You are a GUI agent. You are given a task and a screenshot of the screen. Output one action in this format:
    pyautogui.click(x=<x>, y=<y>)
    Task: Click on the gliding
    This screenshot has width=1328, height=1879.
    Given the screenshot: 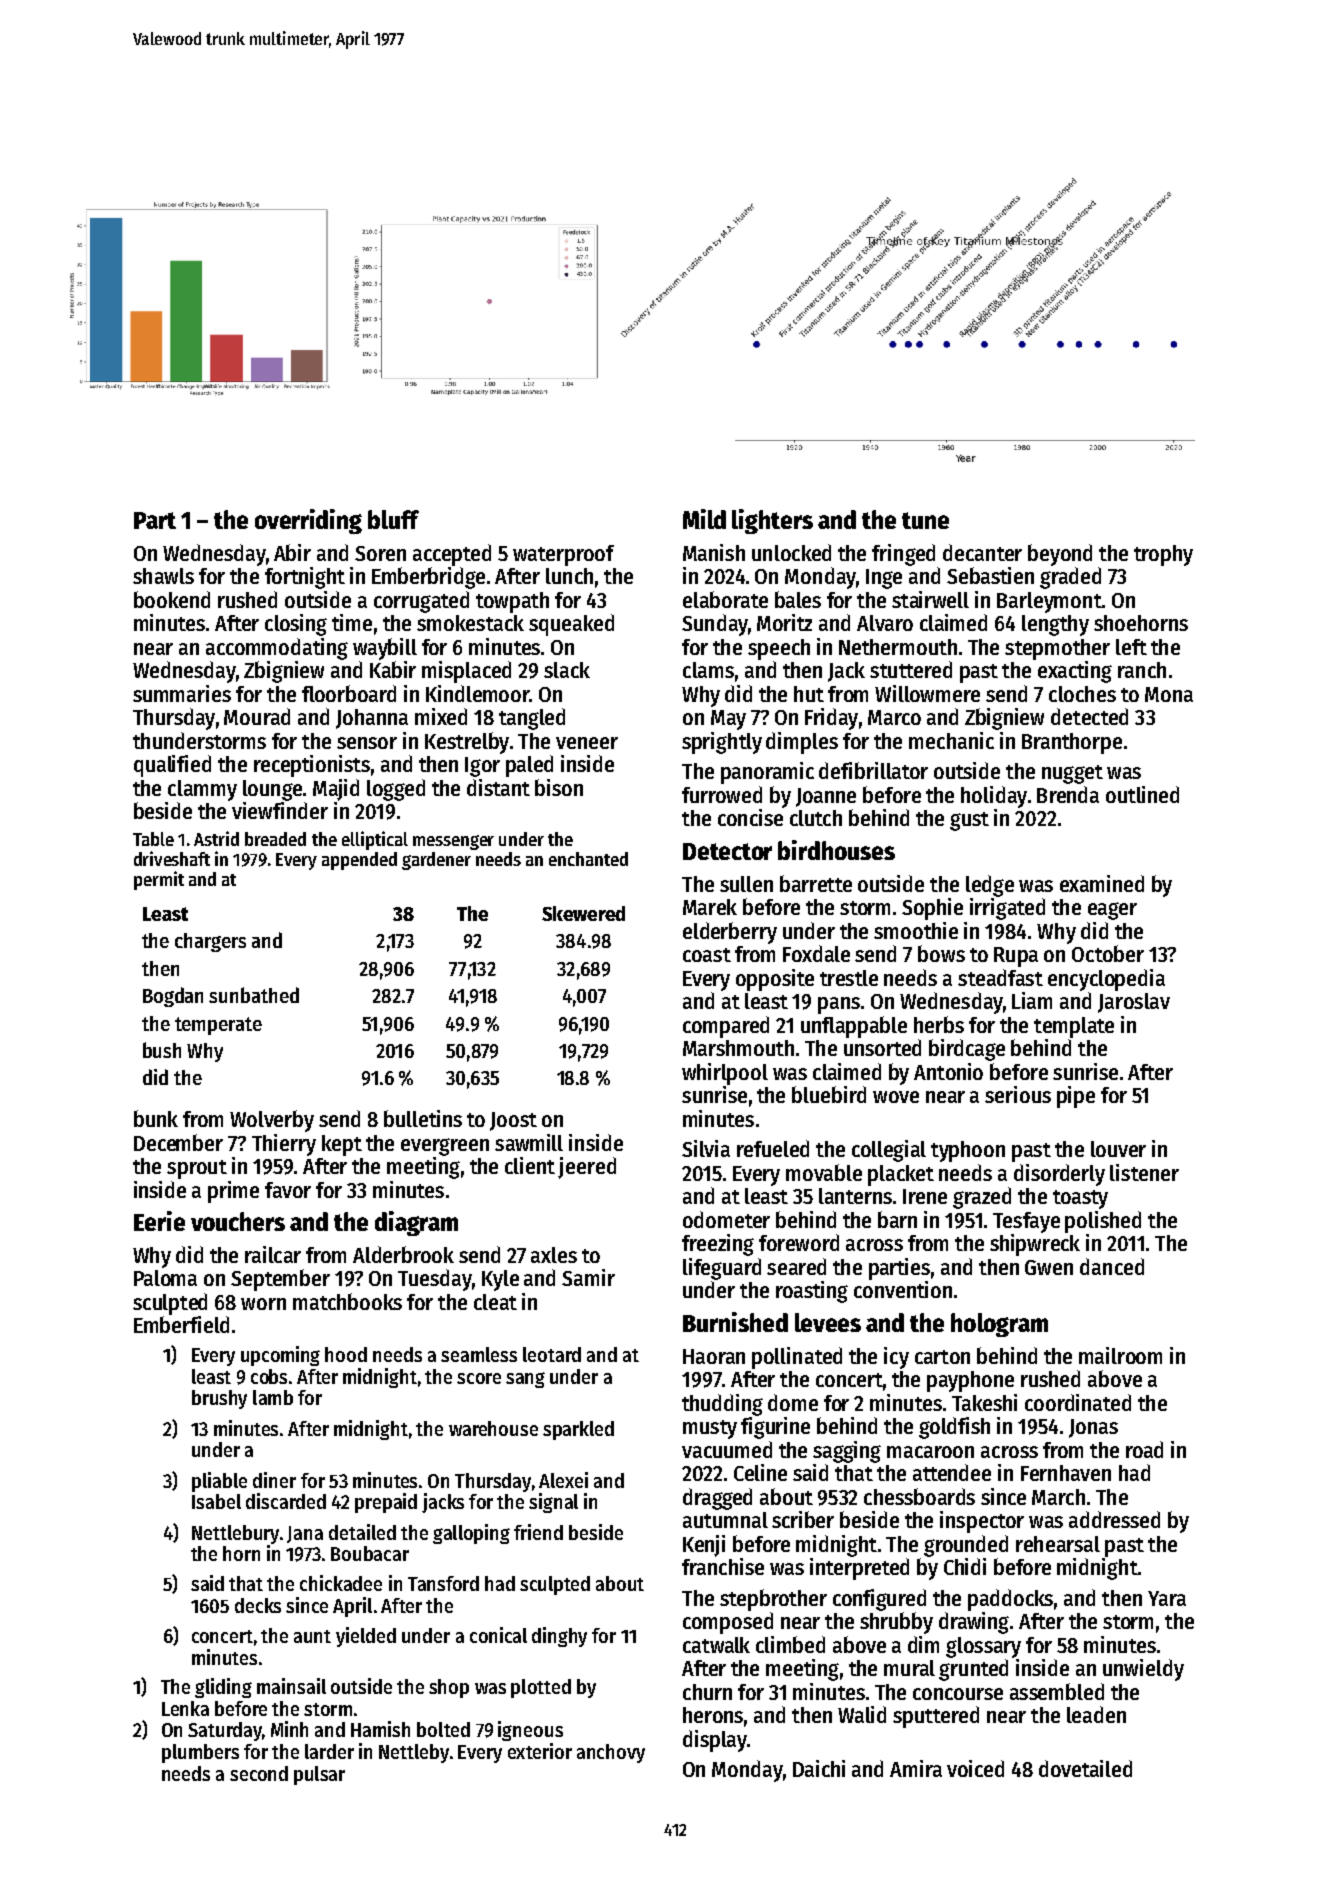 What is the action you would take?
    pyautogui.click(x=223, y=1688)
